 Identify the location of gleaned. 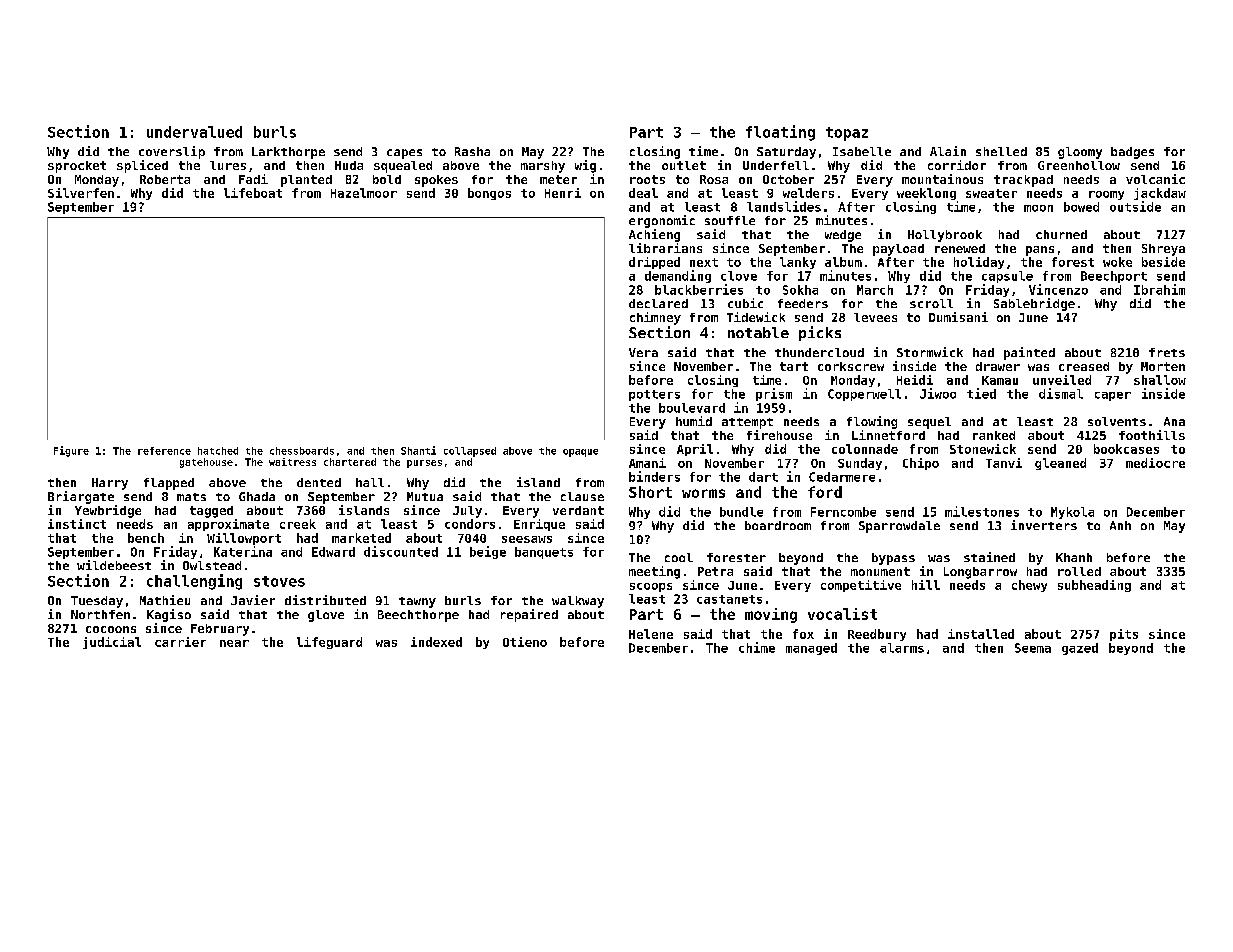
(1060, 464).
